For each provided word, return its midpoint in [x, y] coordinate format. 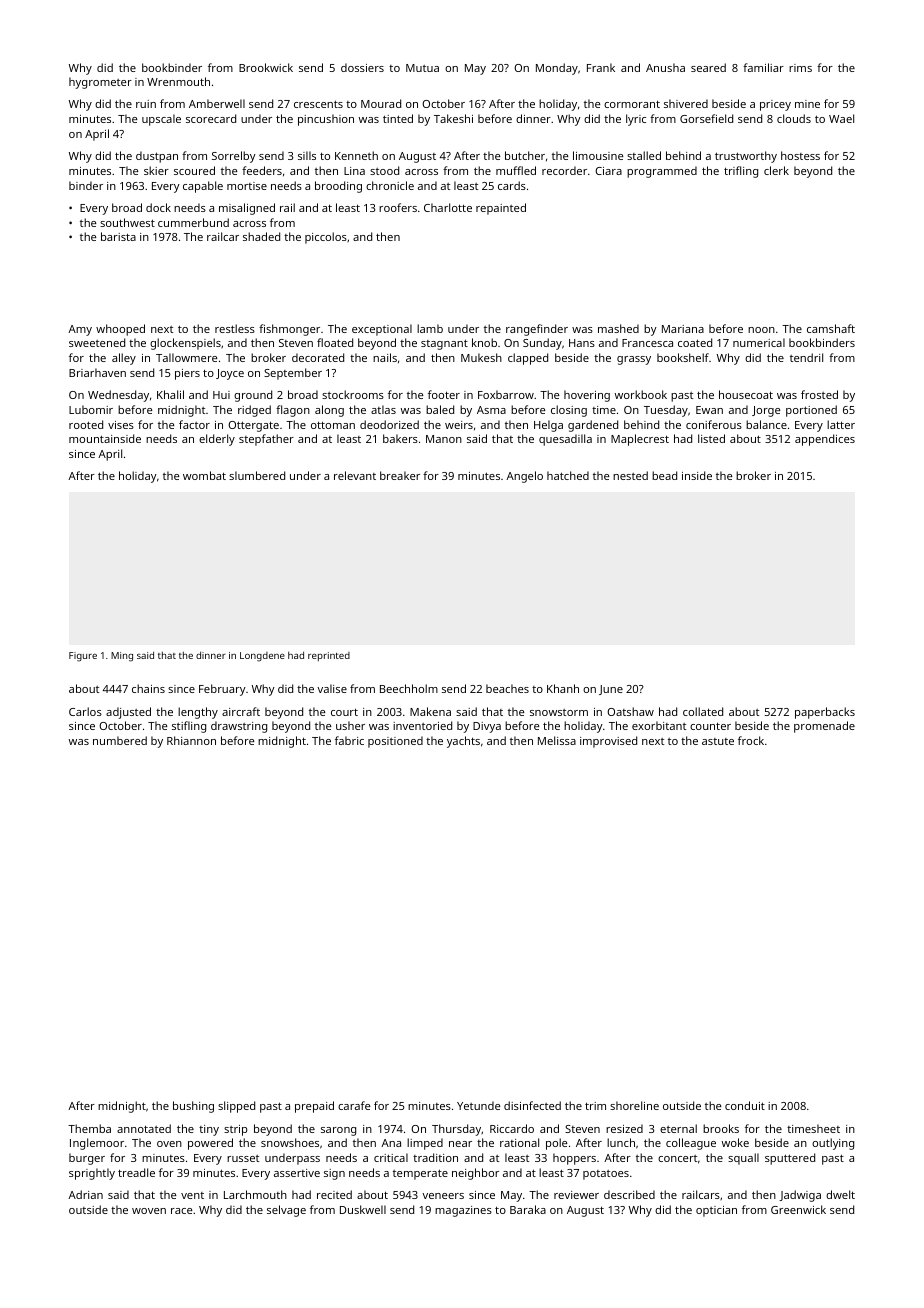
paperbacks [825, 713]
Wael [841, 118]
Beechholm [409, 688]
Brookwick [266, 67]
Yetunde [478, 1105]
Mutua [422, 68]
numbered [120, 740]
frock [751, 740]
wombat [204, 475]
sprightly [92, 1174]
